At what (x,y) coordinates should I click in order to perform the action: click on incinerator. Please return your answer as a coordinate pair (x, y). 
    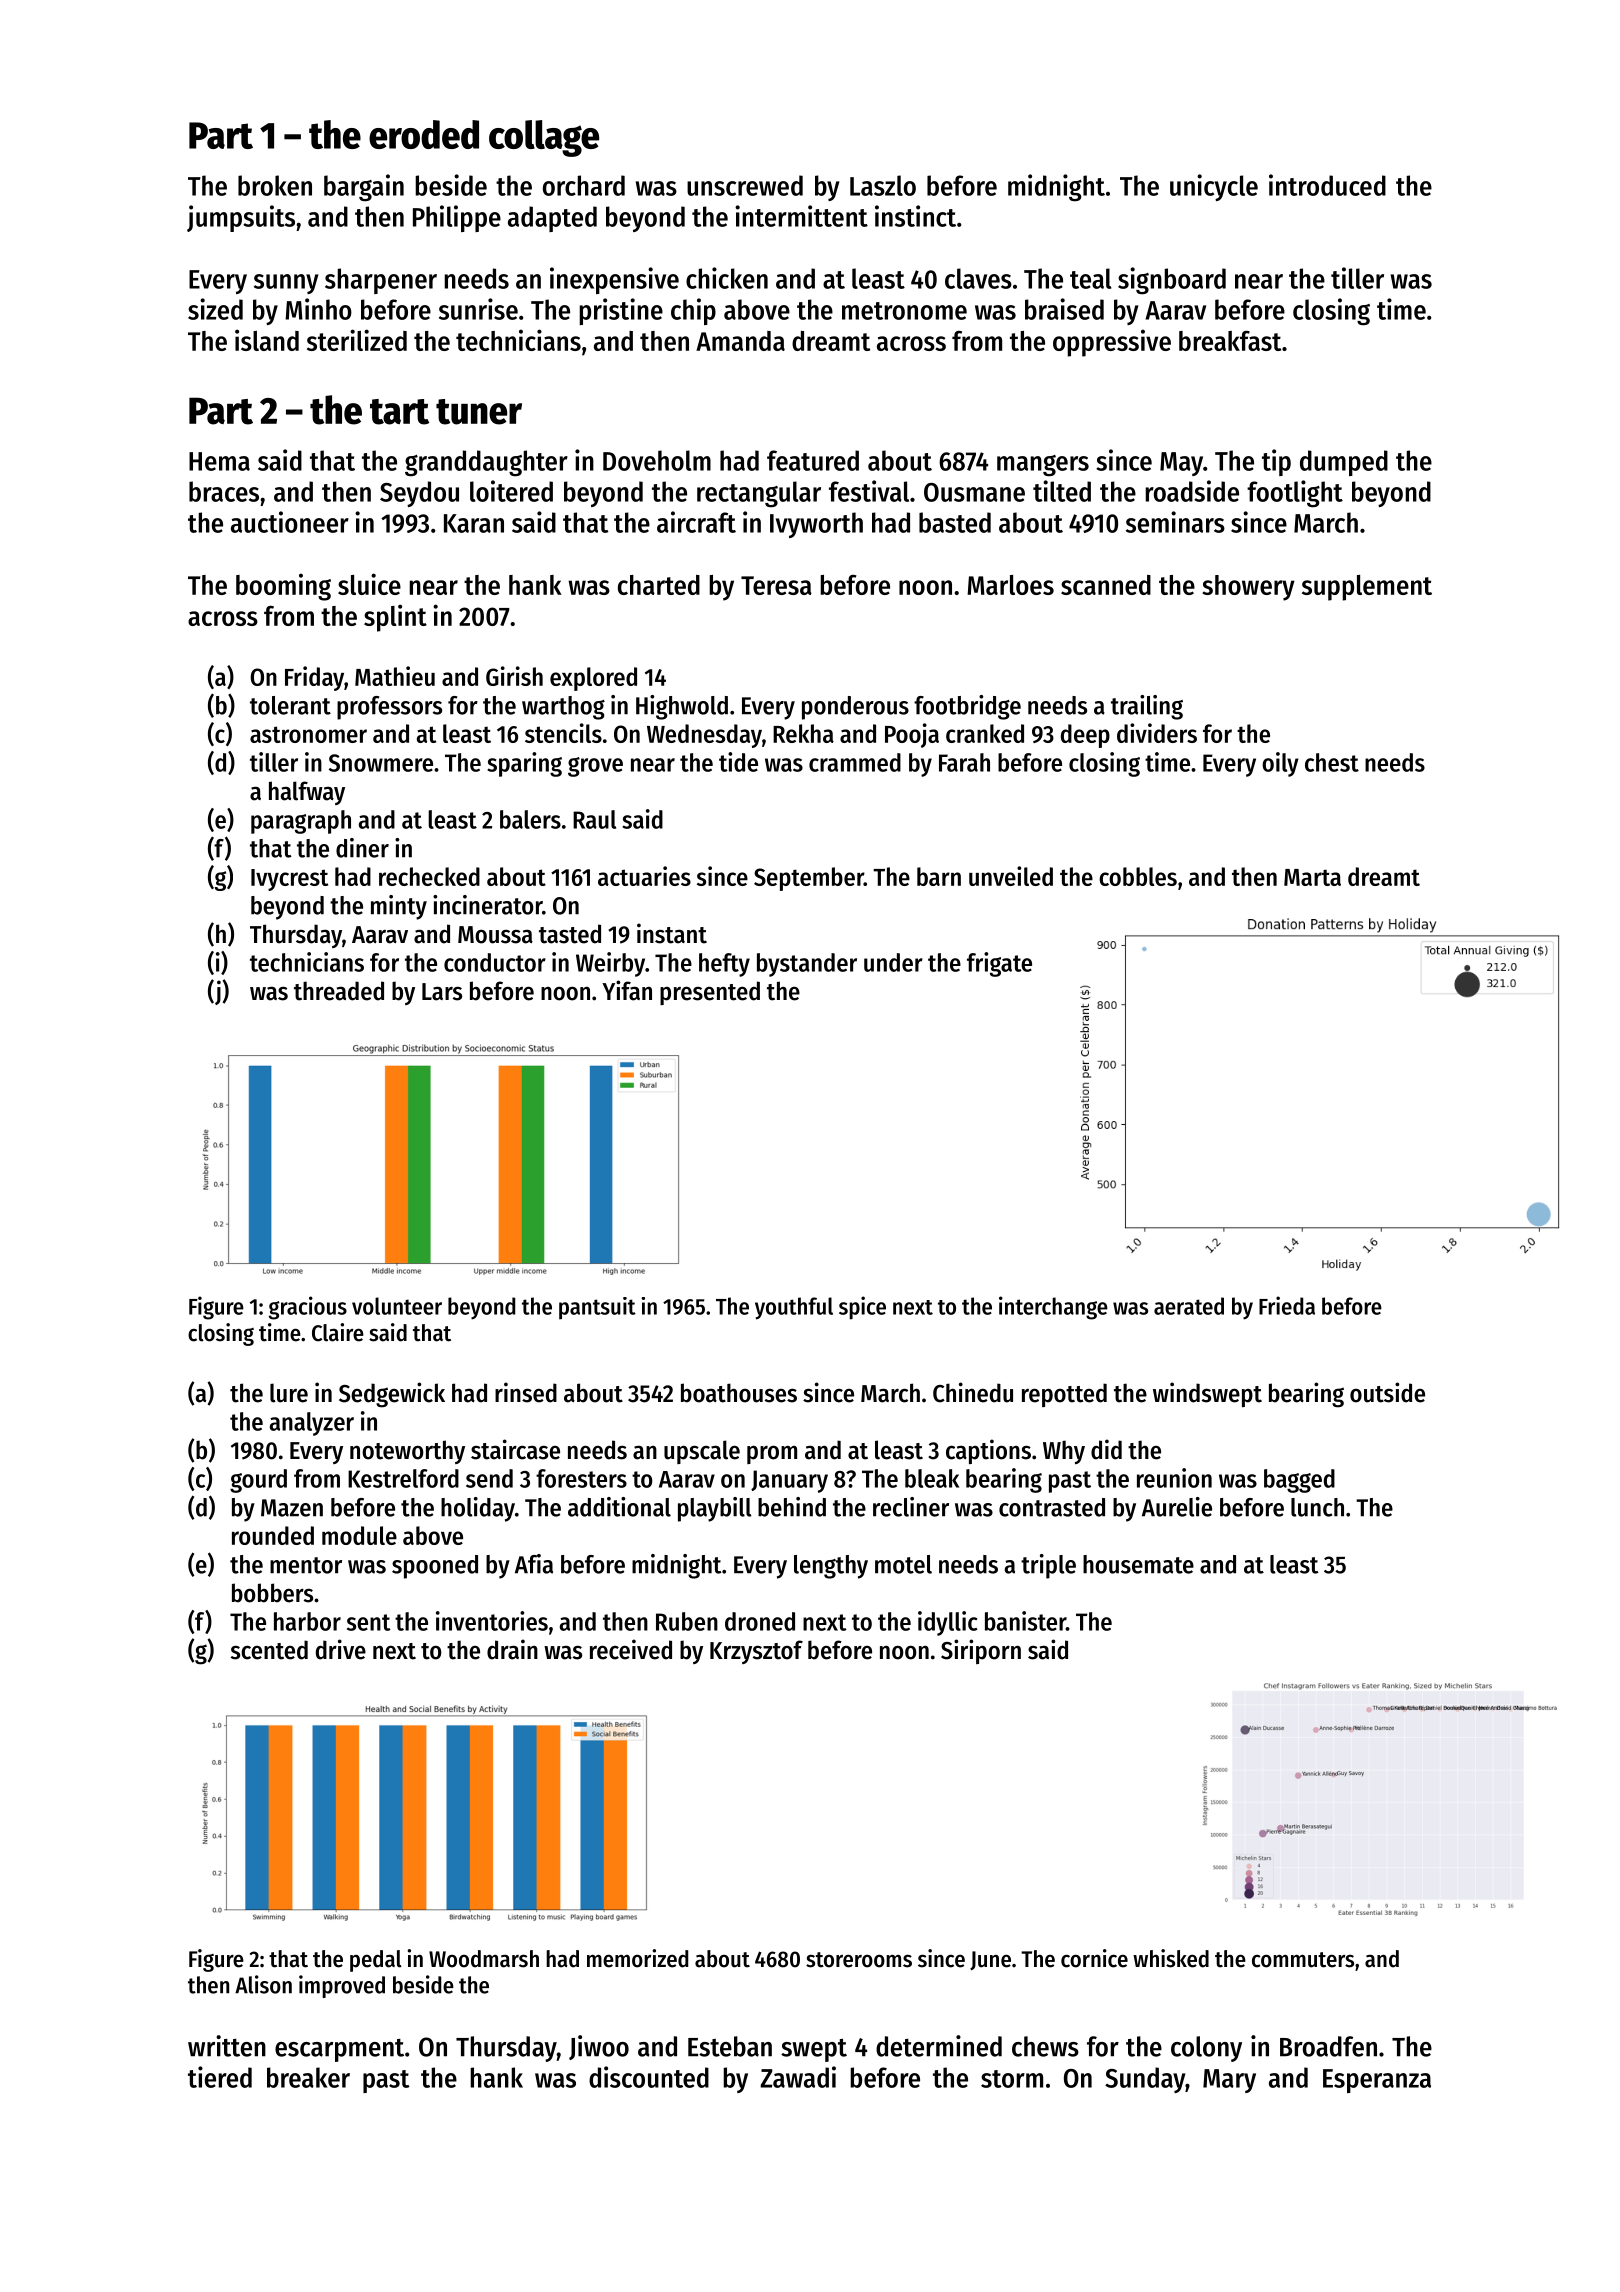
    Looking at the image, I should click on (487, 905).
